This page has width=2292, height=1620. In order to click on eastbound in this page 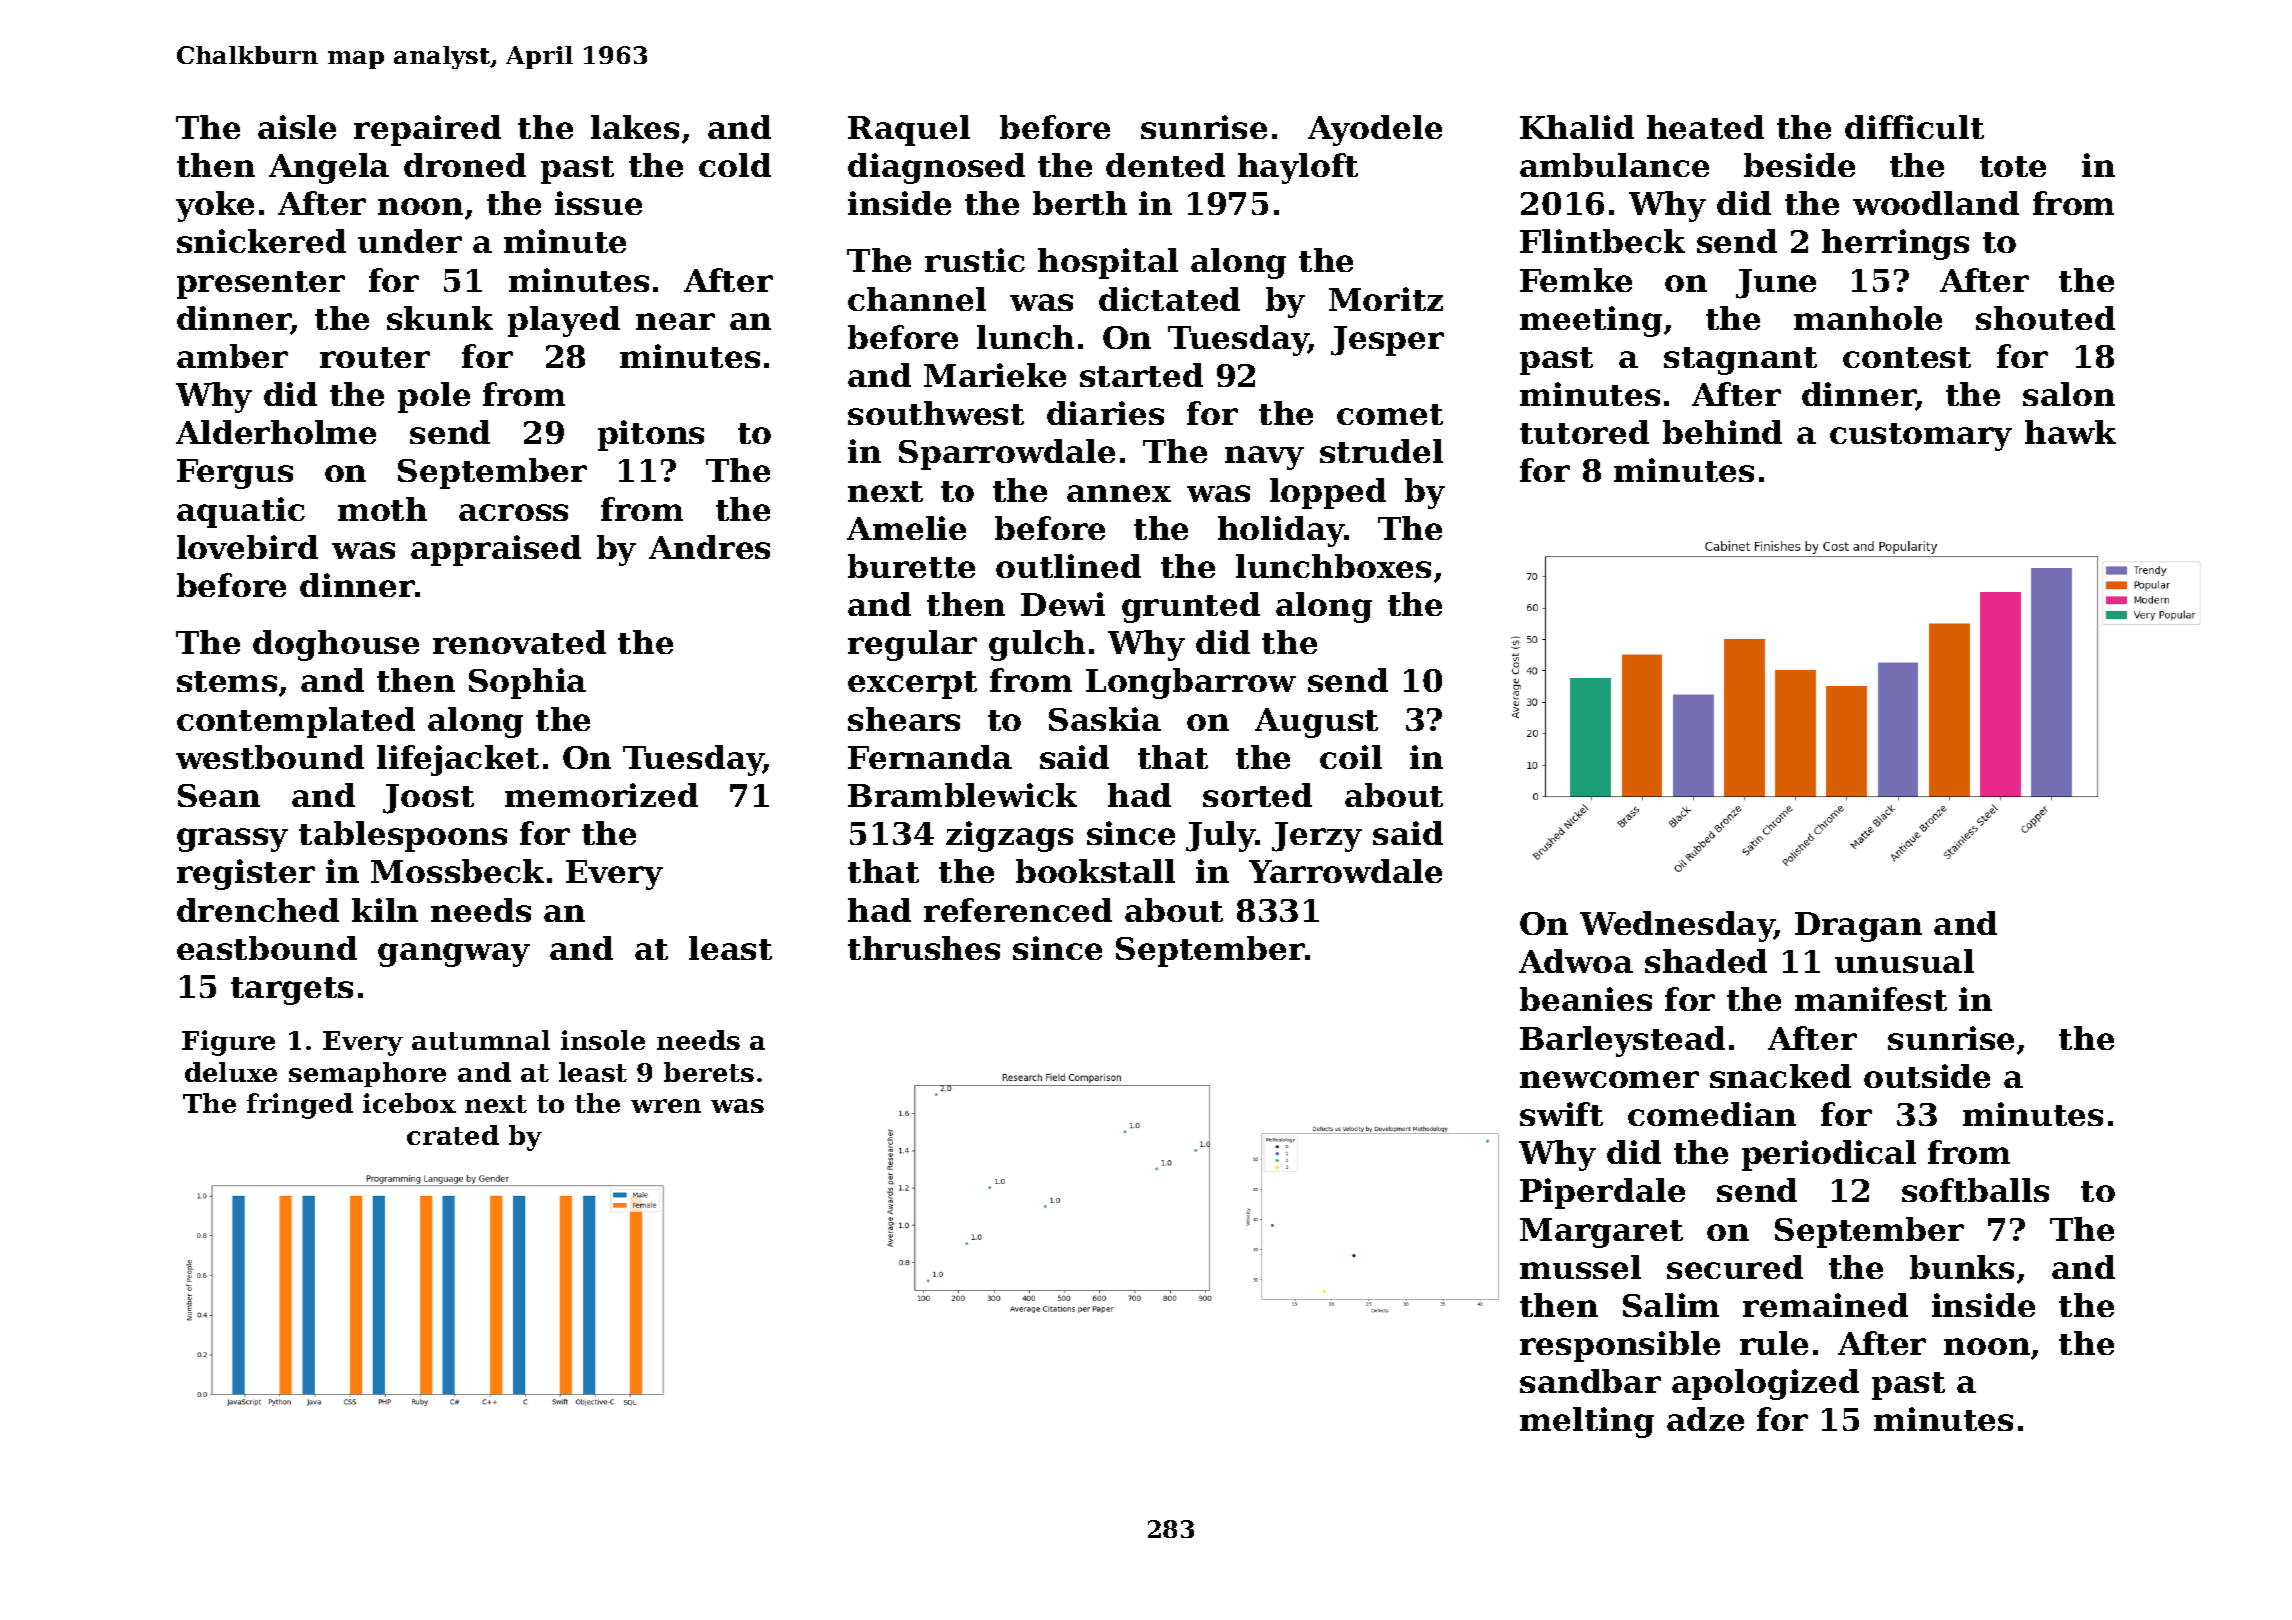, I will do `click(267, 948)`.
